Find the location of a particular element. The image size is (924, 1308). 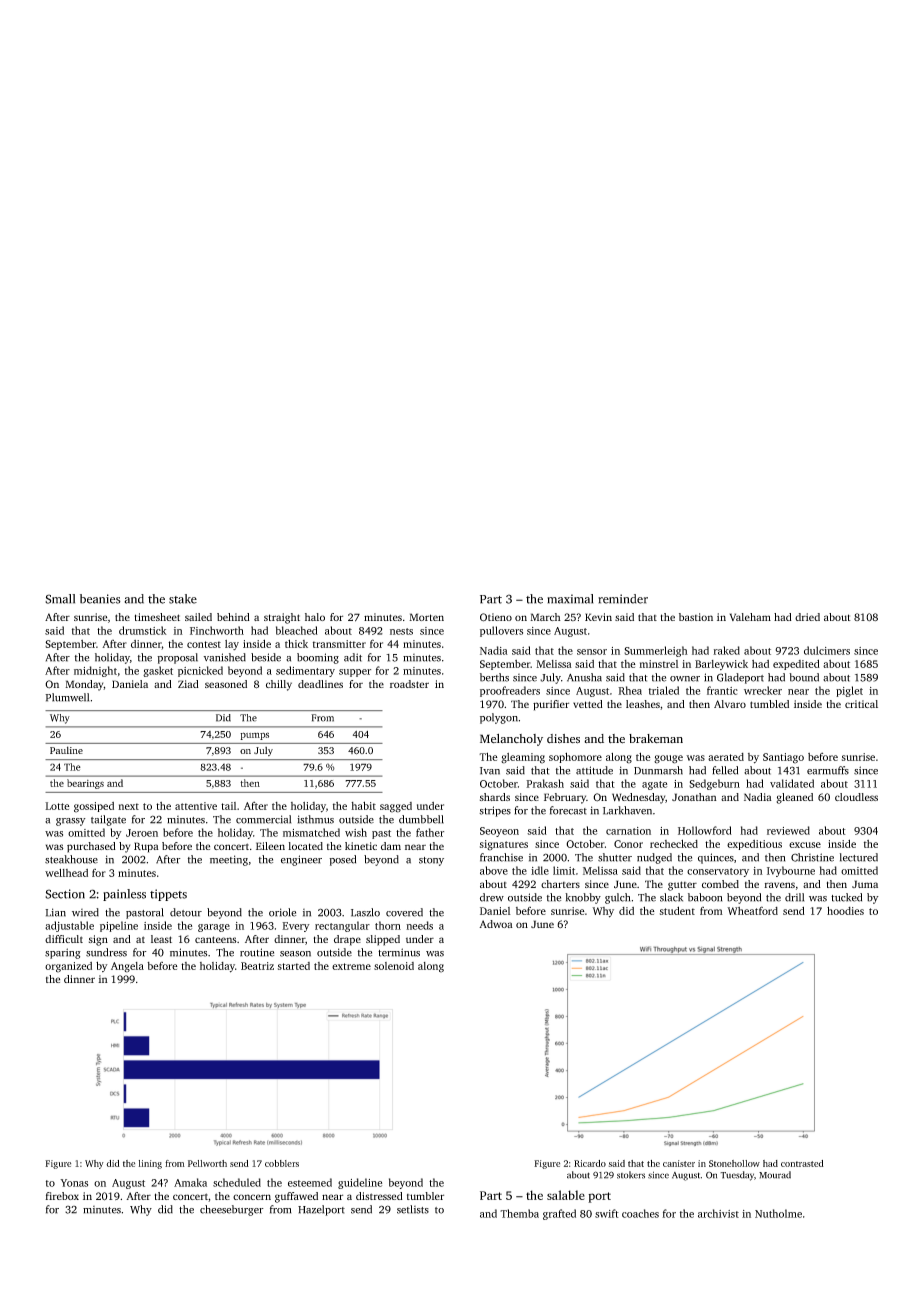

stripes is located at coordinates (495, 811).
